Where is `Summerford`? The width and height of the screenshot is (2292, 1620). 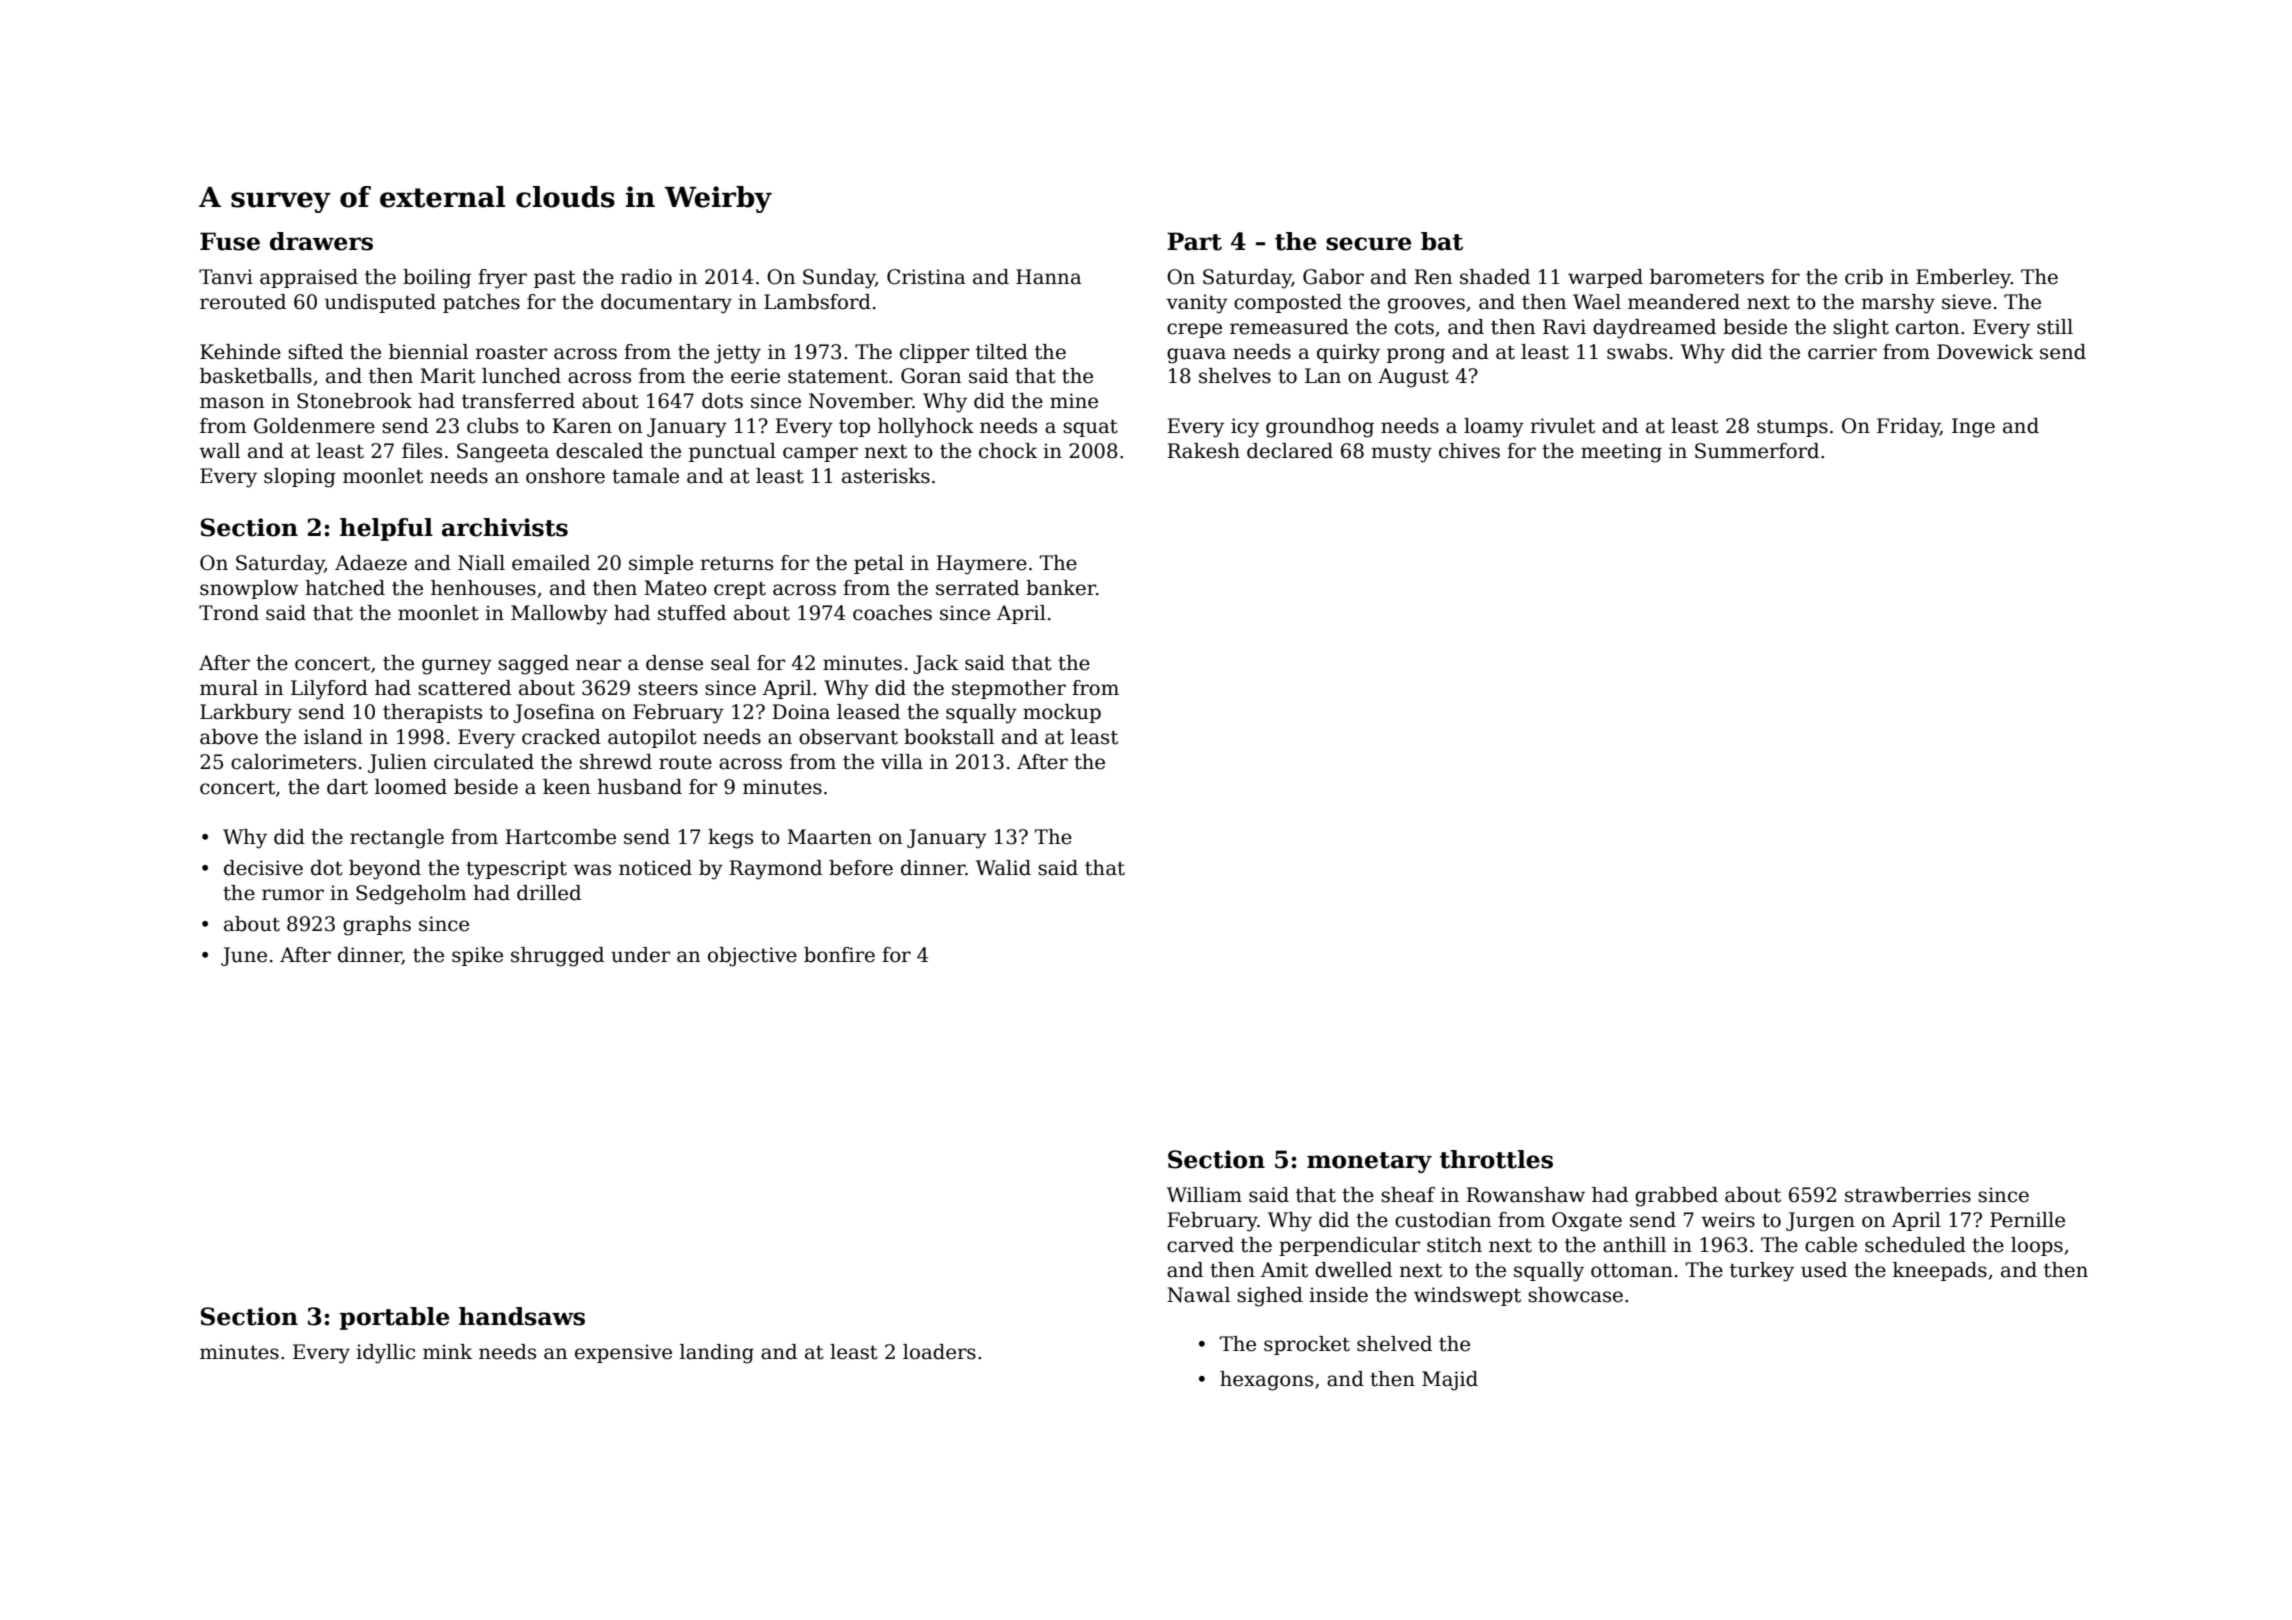 Summerford is located at coordinates (1757, 451).
